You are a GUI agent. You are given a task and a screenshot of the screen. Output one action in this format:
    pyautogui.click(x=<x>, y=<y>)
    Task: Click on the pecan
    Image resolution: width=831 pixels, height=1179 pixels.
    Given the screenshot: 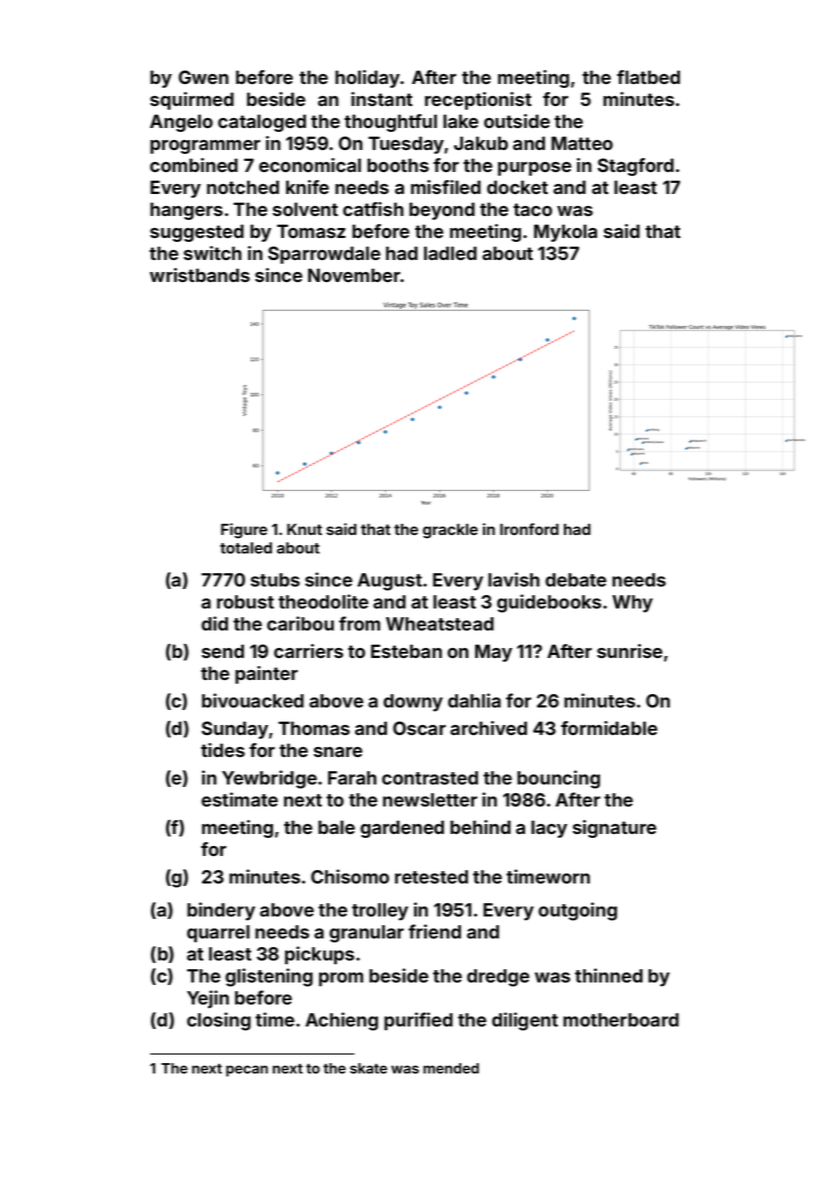 What is the action you would take?
    pyautogui.click(x=247, y=1071)
